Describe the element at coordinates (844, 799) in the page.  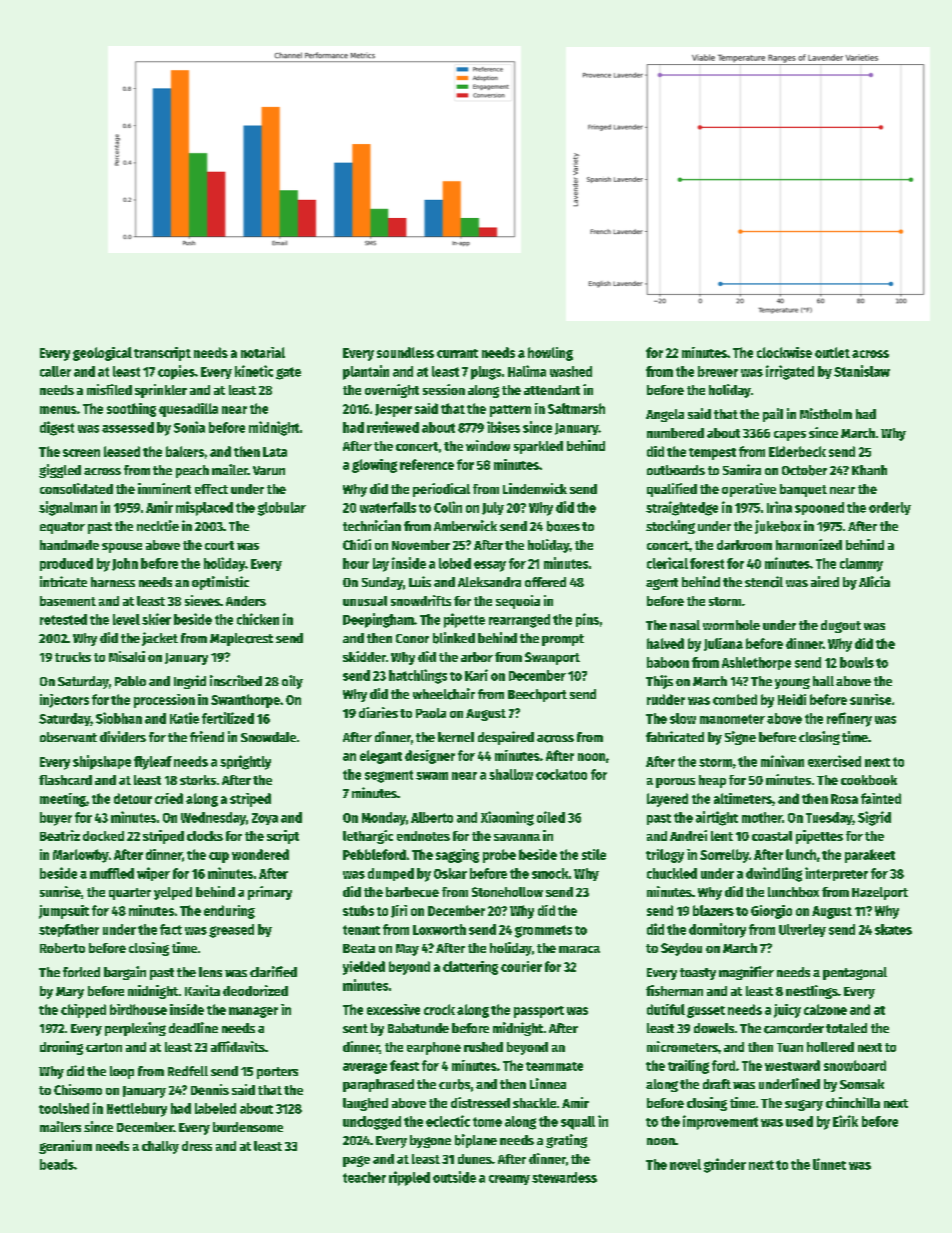
I see `Rosa` at that location.
